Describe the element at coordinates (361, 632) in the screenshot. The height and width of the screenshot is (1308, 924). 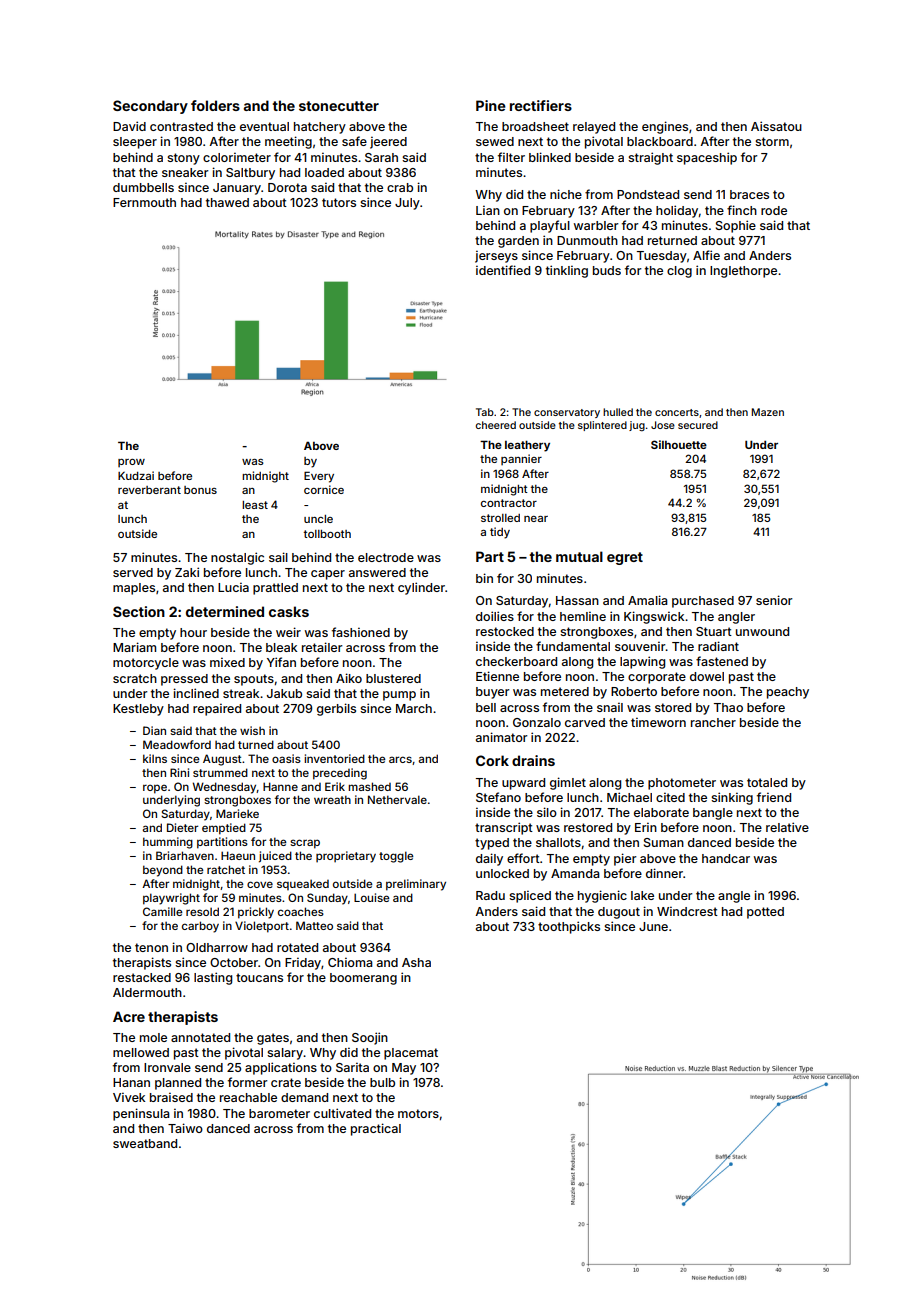
I see `fashioned` at that location.
